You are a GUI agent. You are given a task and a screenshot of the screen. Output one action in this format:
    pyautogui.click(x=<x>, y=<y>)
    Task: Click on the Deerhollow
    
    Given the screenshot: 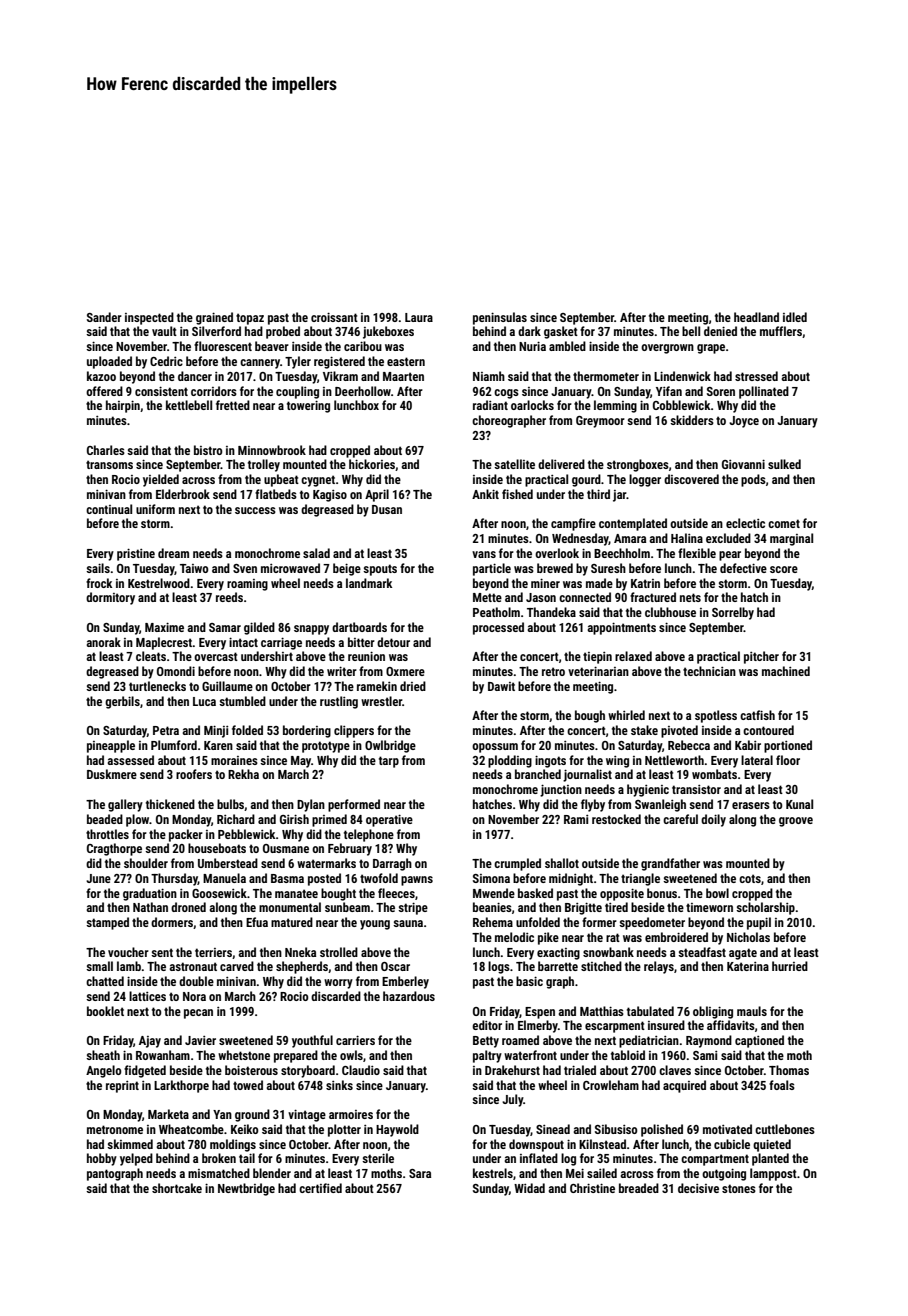 What is the action you would take?
    pyautogui.click(x=363, y=391)
